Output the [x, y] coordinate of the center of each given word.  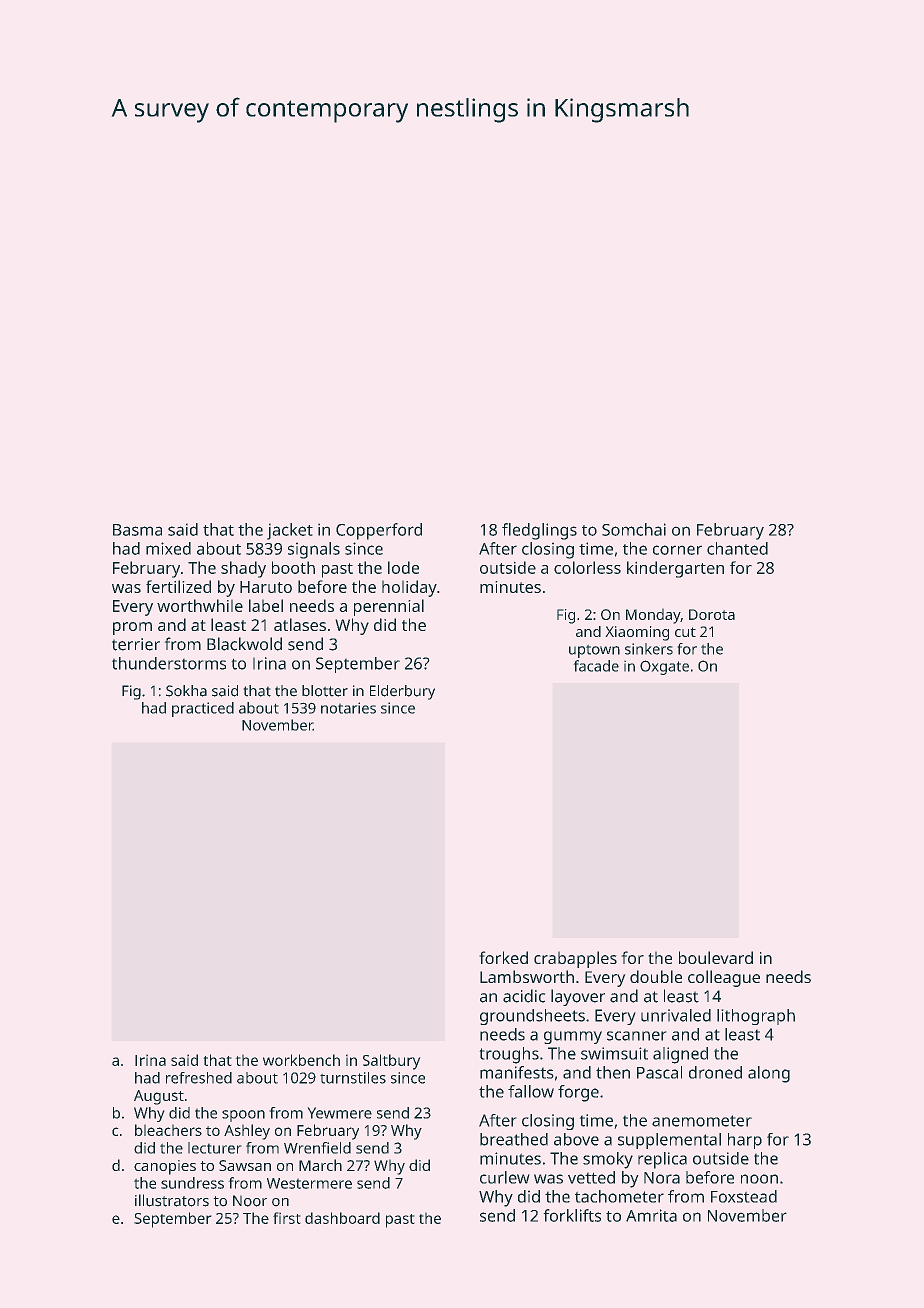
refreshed [199, 1078]
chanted [737, 548]
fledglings [539, 531]
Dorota [712, 614]
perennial [389, 607]
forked [503, 957]
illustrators [172, 1200]
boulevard [716, 957]
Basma [137, 530]
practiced [203, 709]
